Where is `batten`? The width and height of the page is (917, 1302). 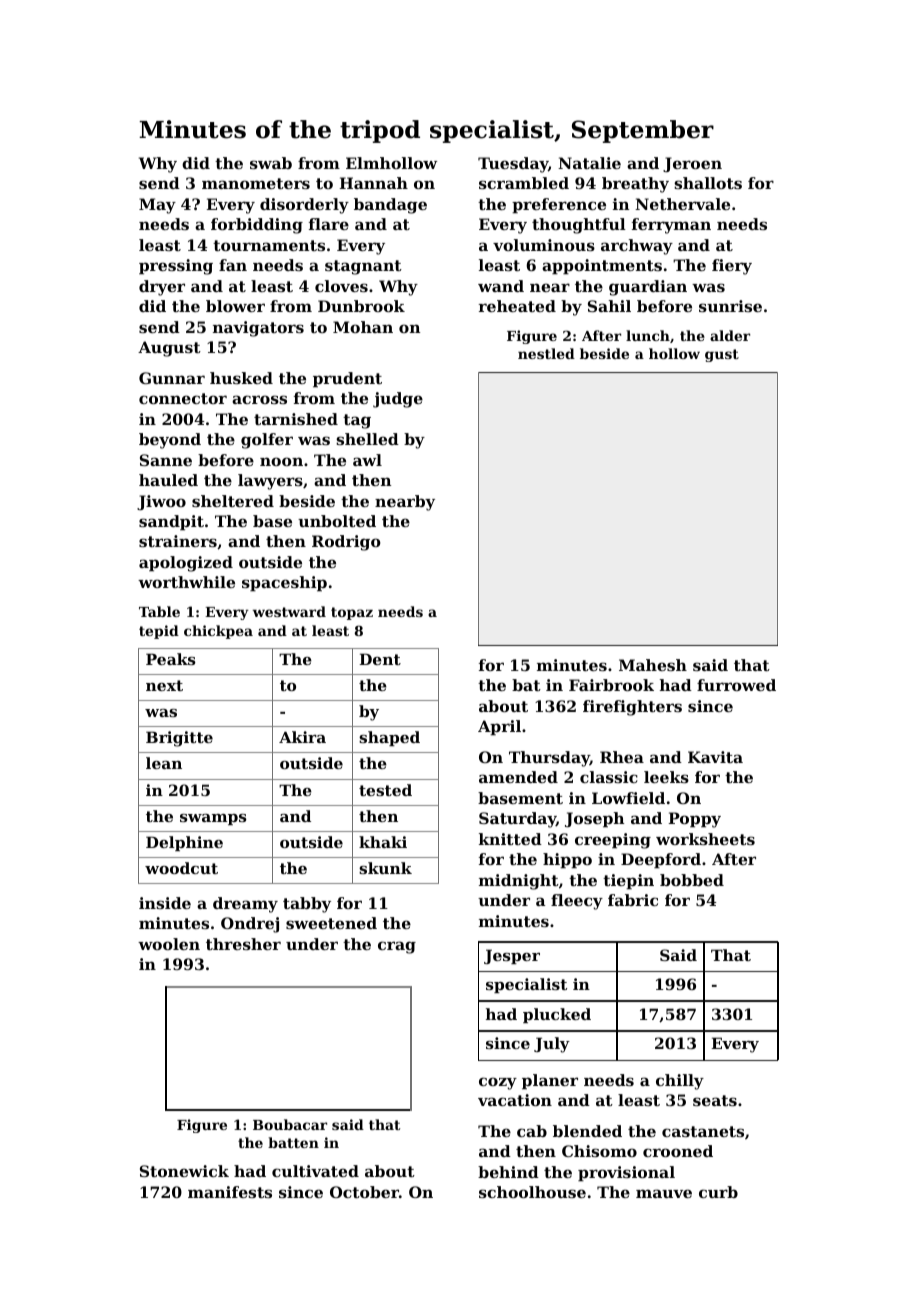 batten is located at coordinates (293, 1142).
